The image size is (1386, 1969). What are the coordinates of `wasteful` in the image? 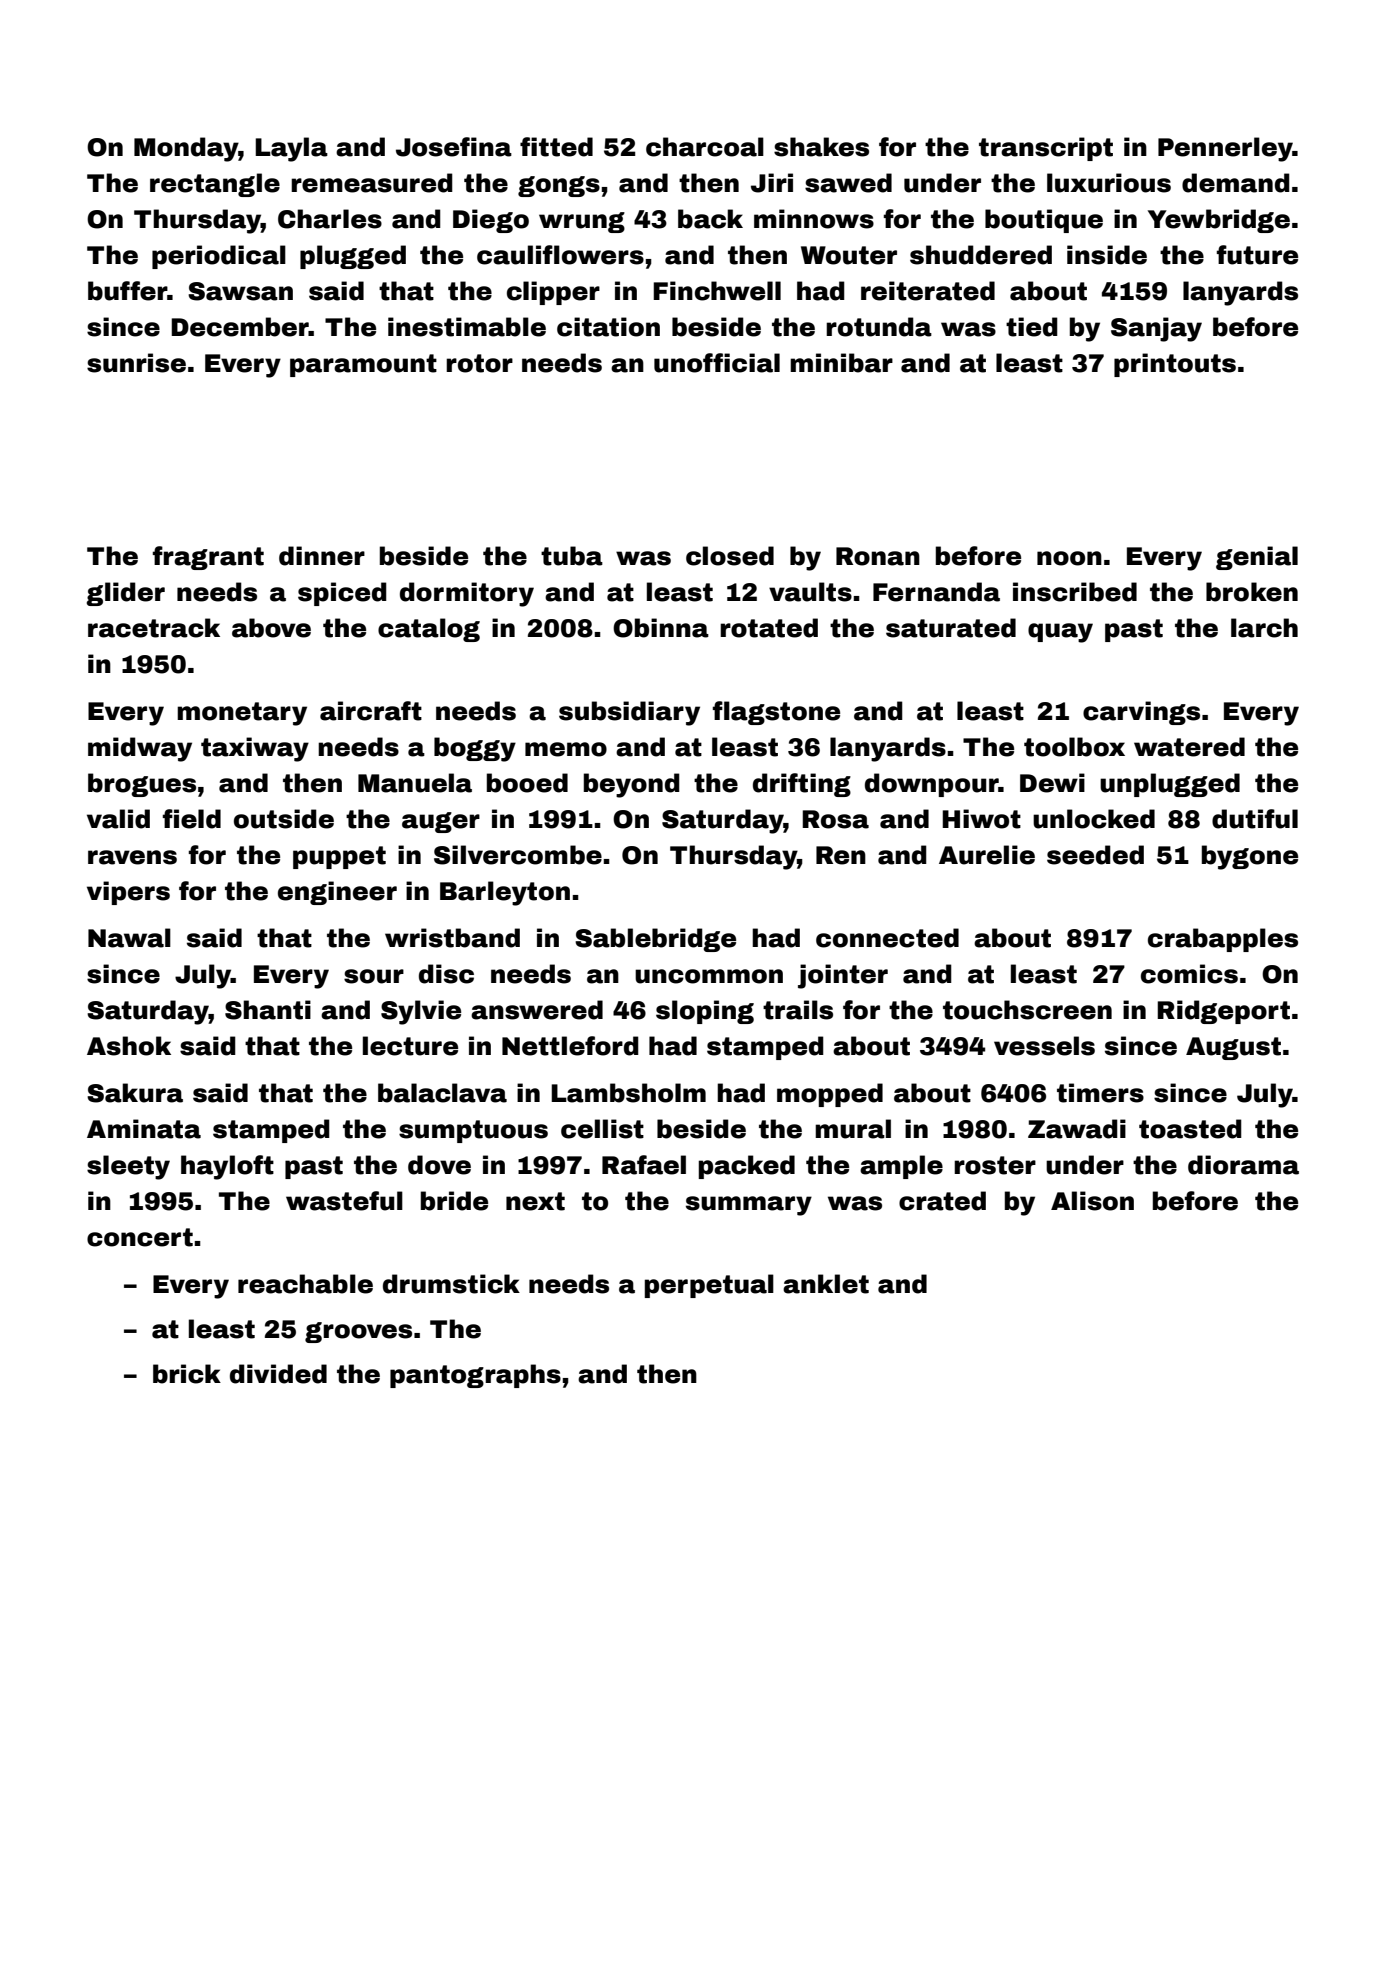 It's located at (344, 1201).
